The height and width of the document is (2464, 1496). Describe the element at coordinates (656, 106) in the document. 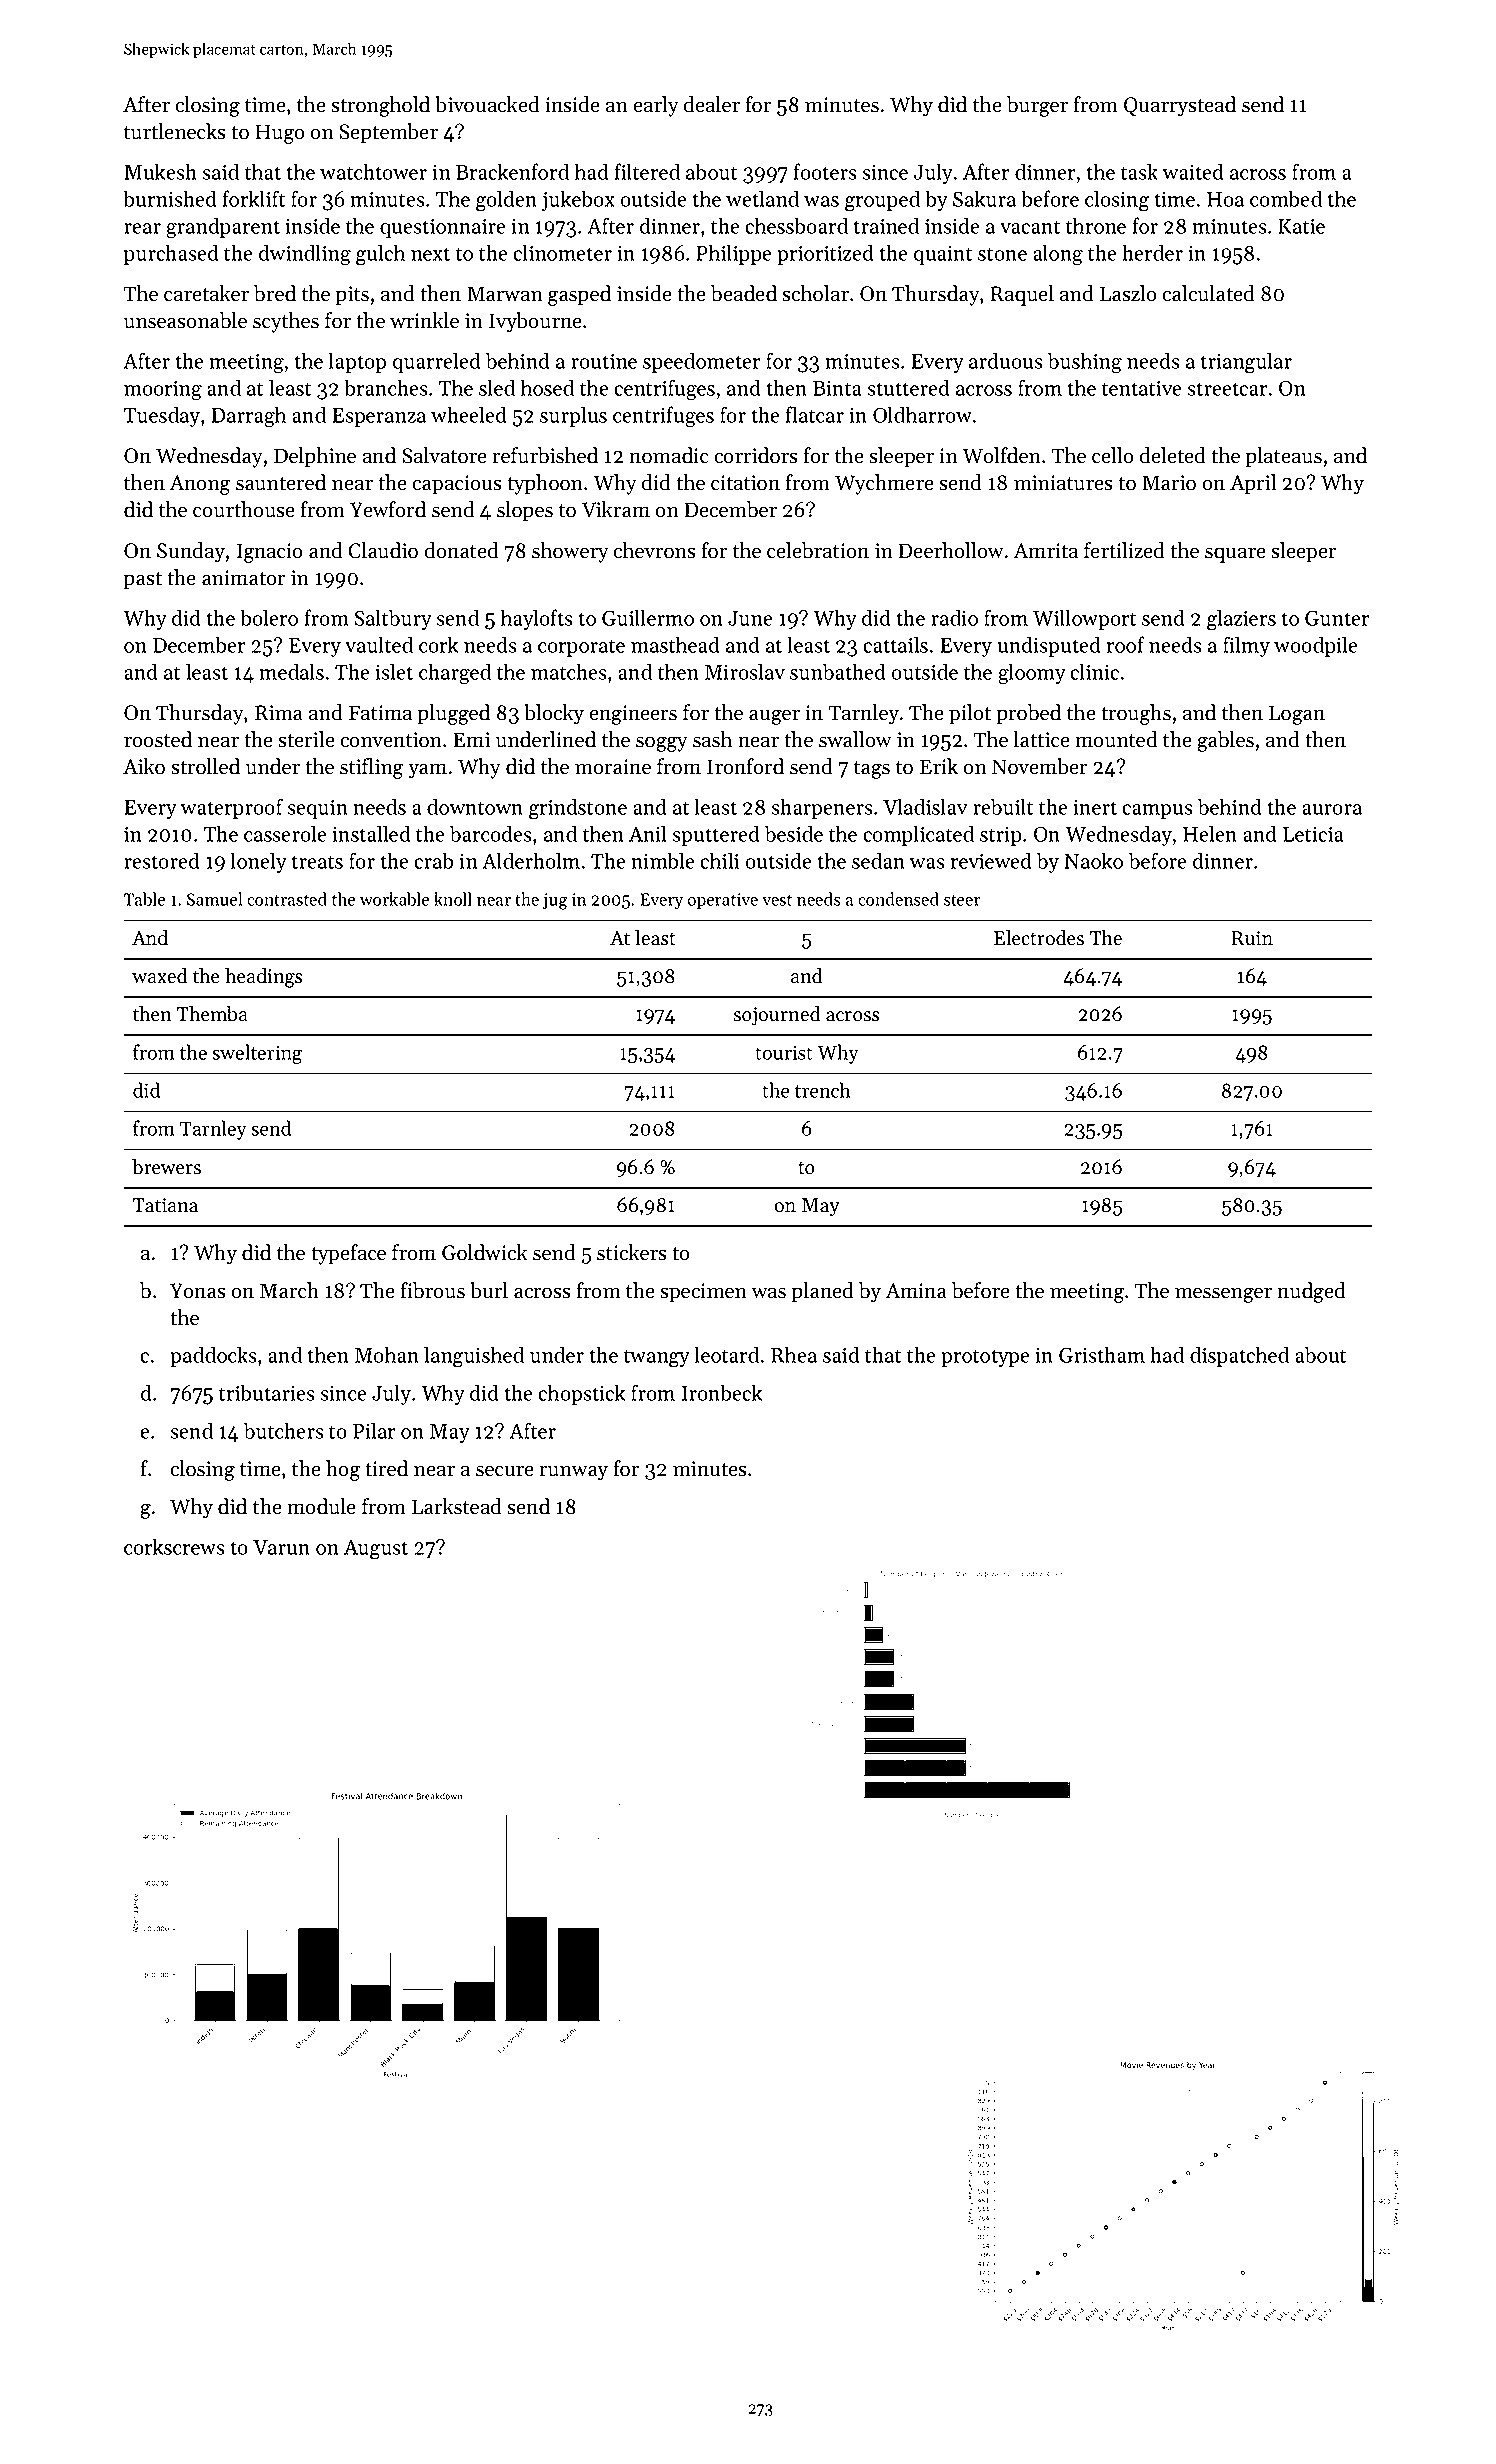

I see `early` at that location.
